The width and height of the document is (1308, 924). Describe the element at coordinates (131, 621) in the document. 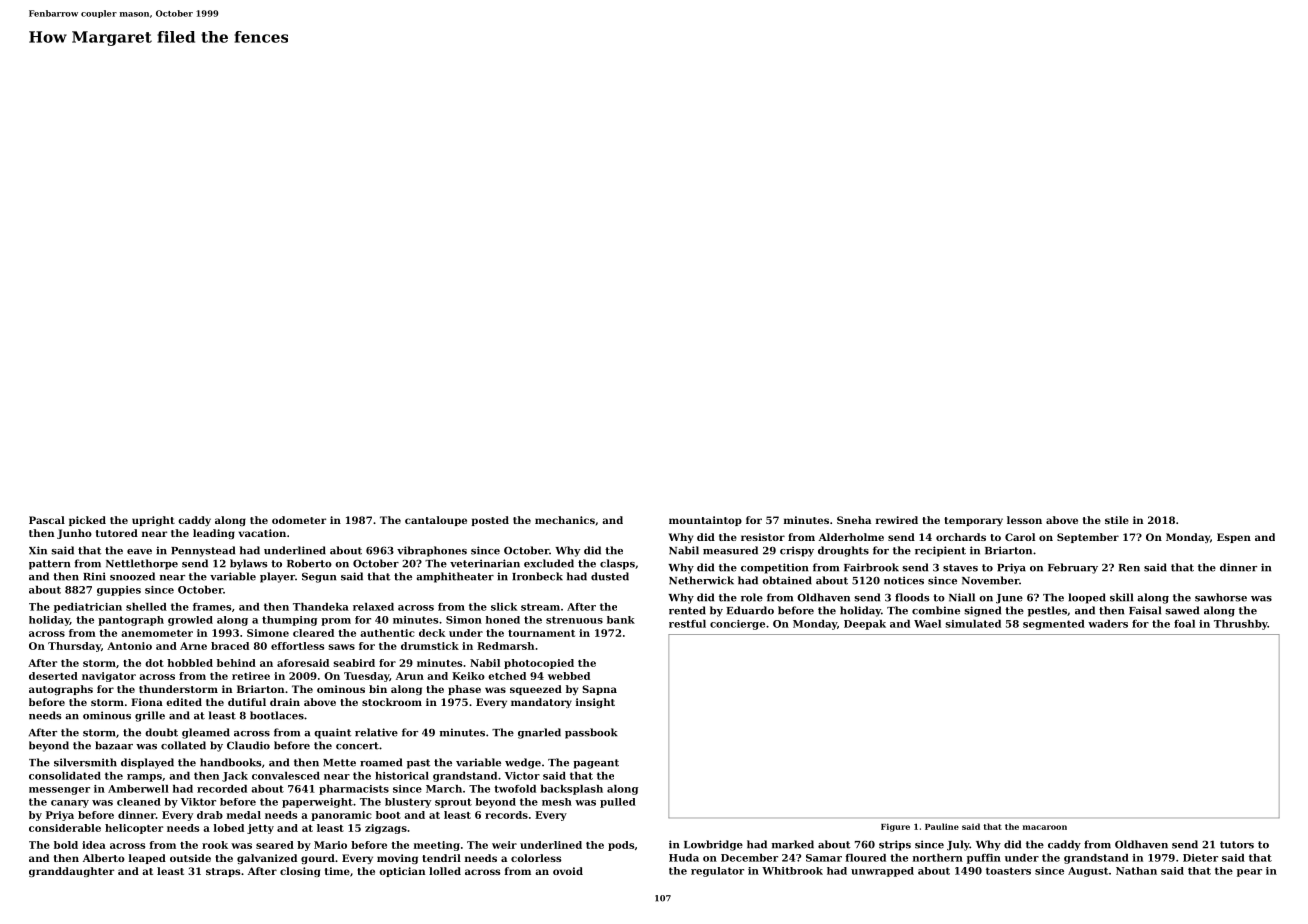

I see `pantograph` at that location.
